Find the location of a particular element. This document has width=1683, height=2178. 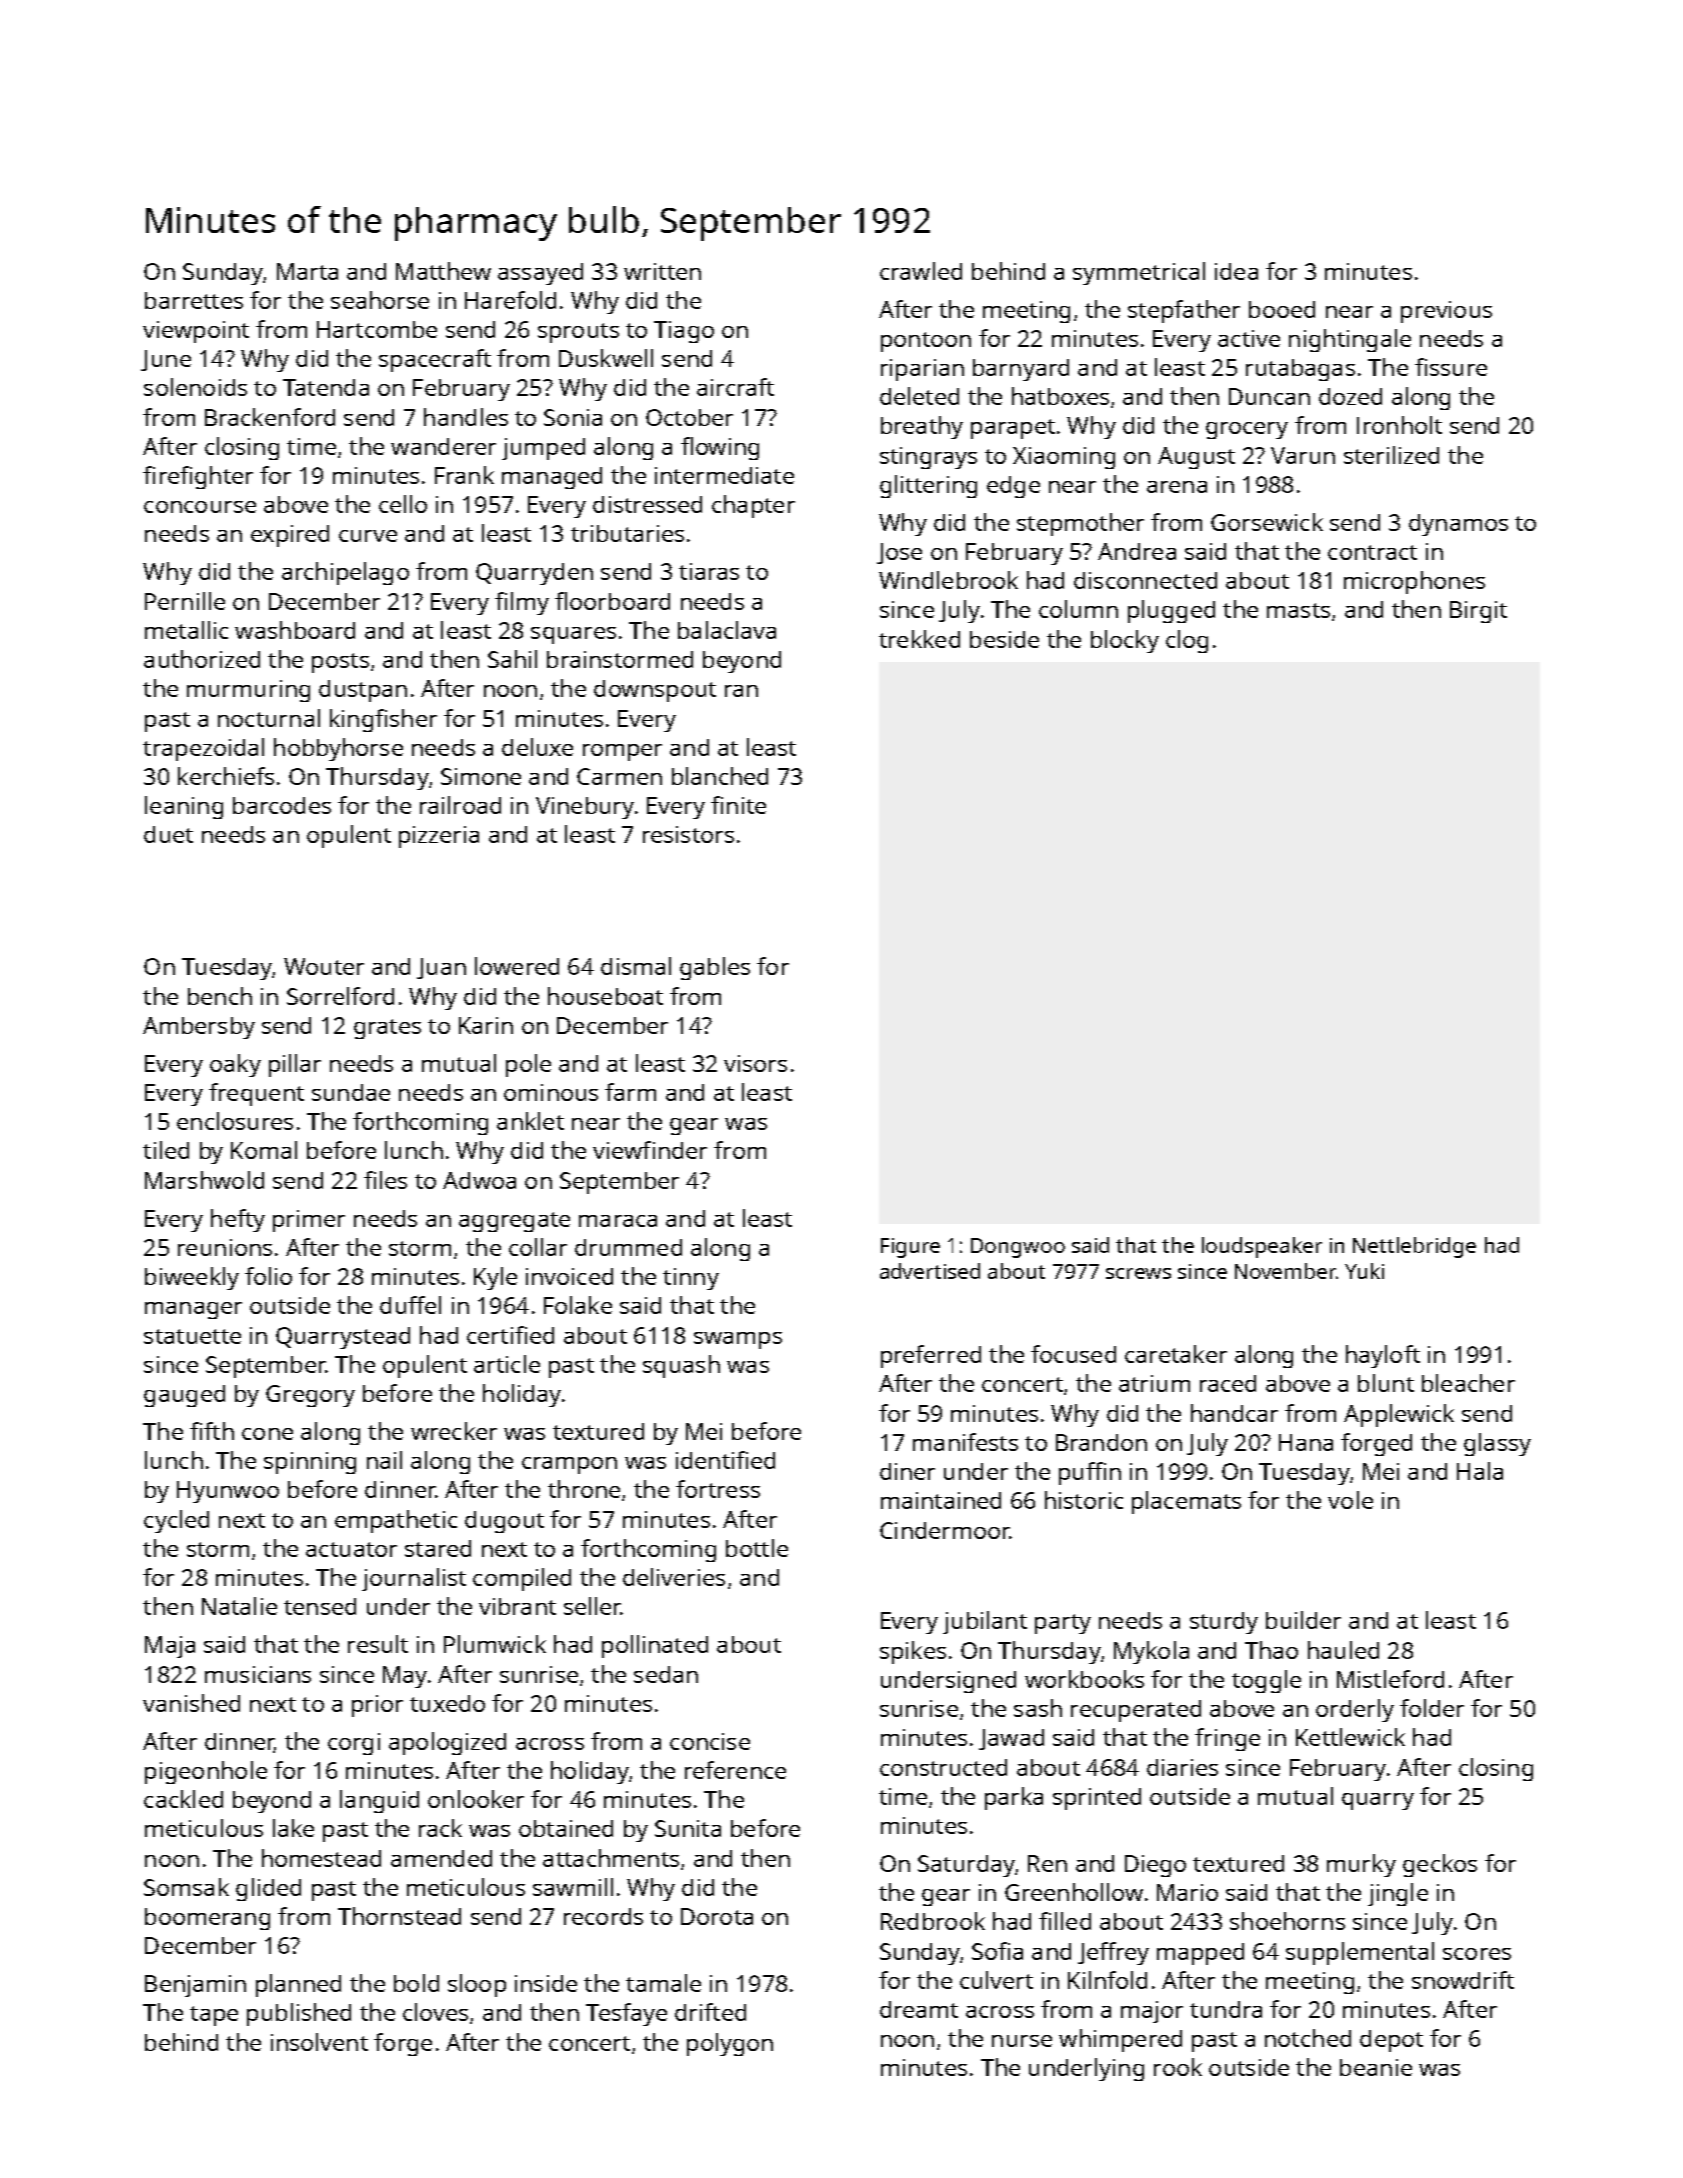

reference is located at coordinates (735, 1770).
